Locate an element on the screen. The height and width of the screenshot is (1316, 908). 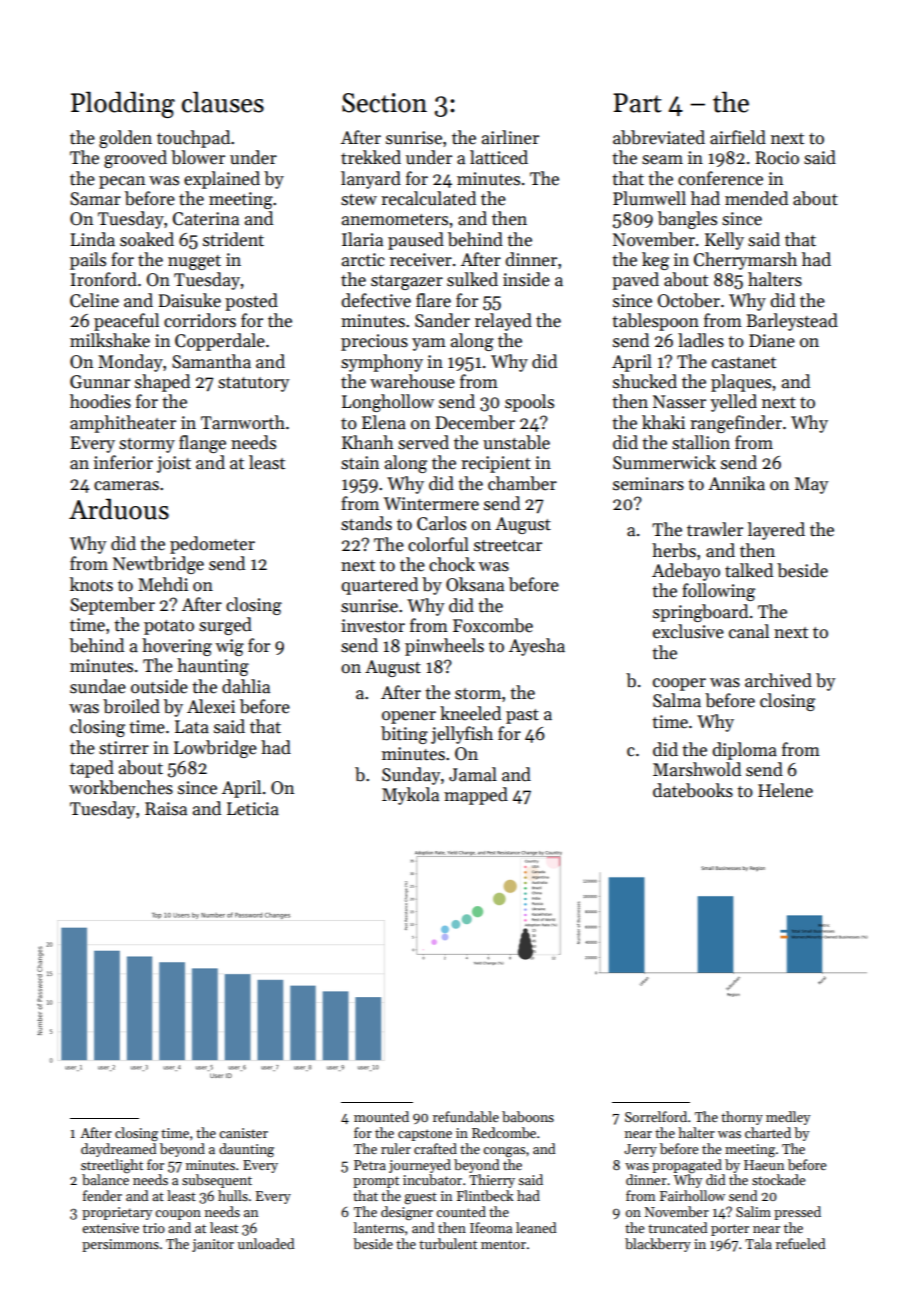
served is located at coordinates (423, 442).
